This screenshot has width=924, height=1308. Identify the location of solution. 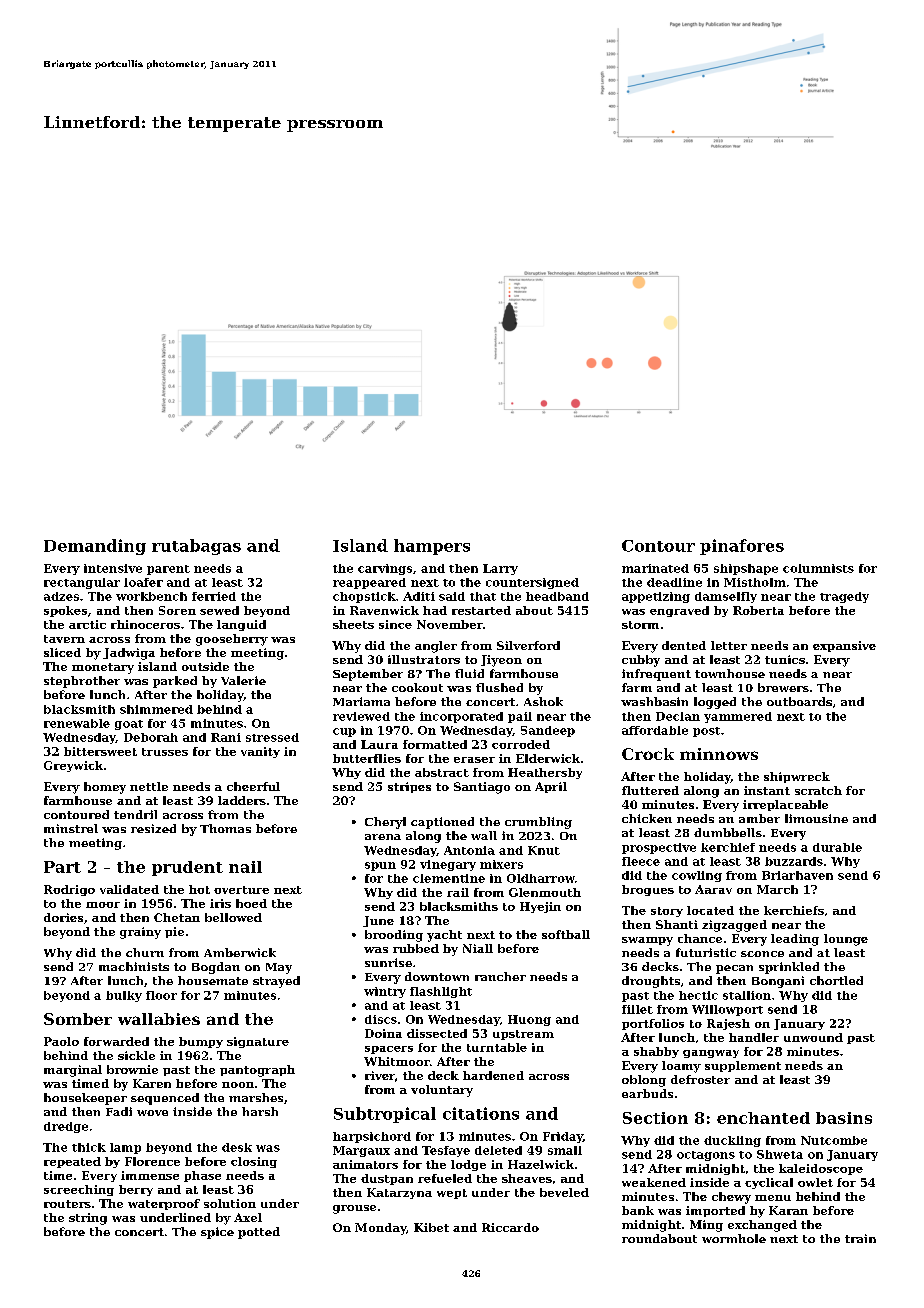
(230, 1203).
